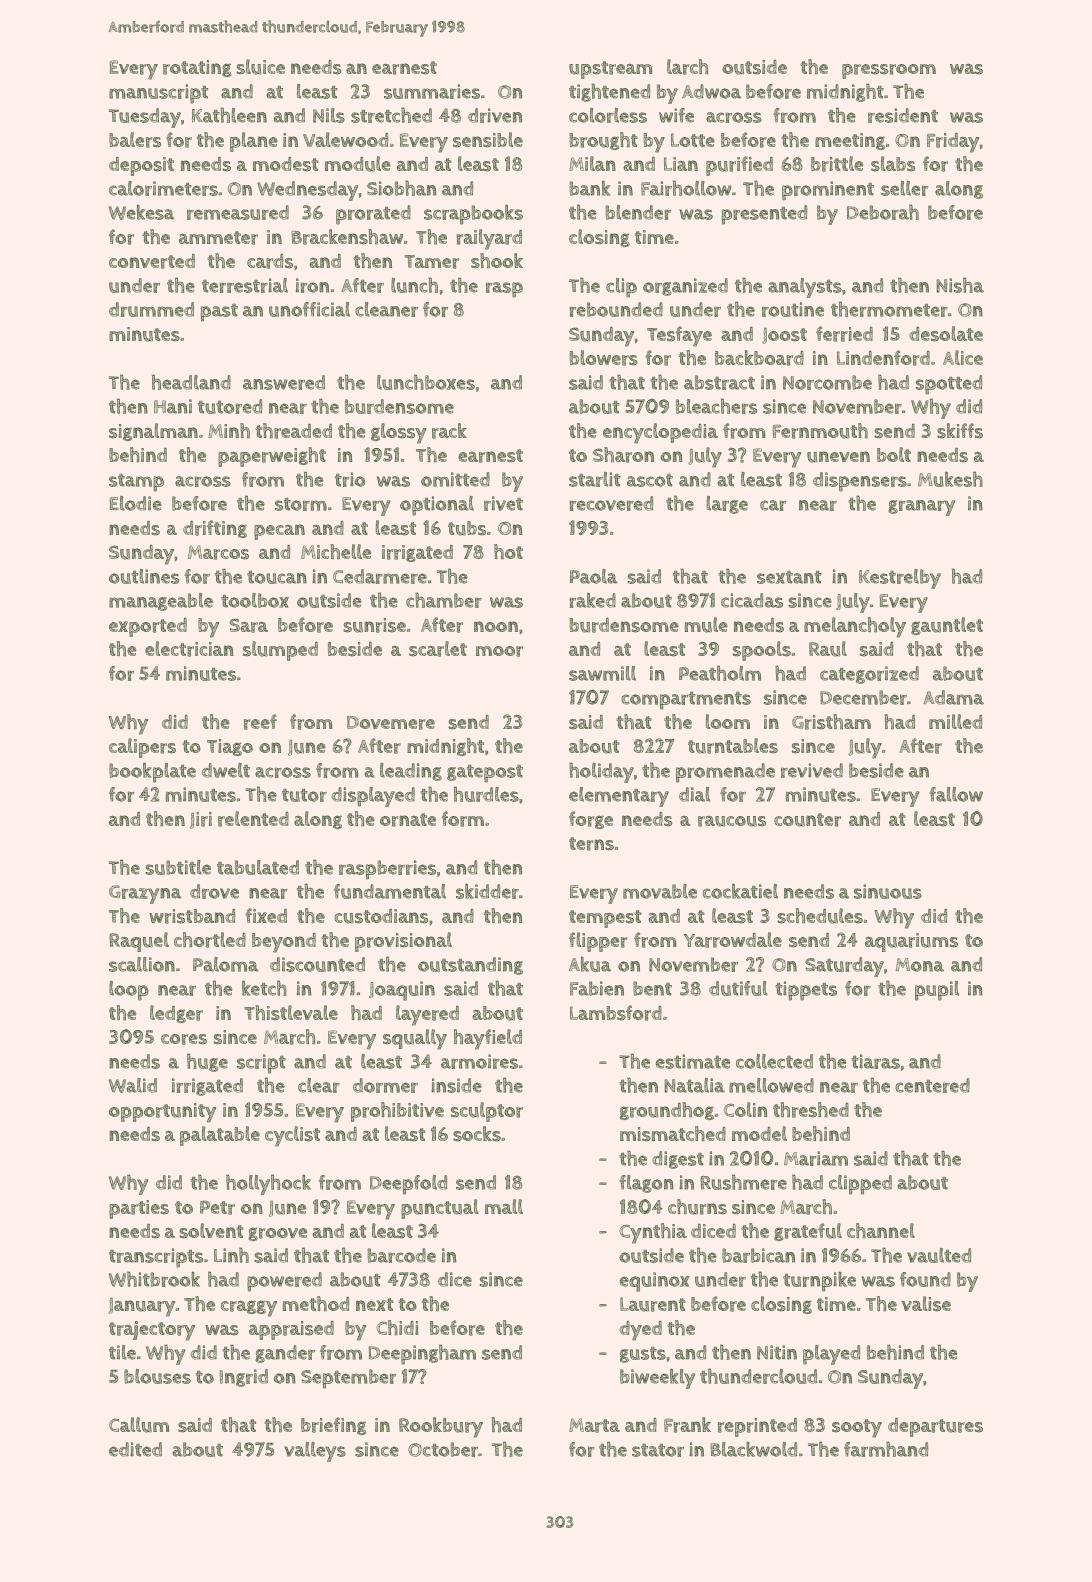 This page has width=1092, height=1582. What do you see at coordinates (789, 577) in the page?
I see `sextant` at bounding box center [789, 577].
